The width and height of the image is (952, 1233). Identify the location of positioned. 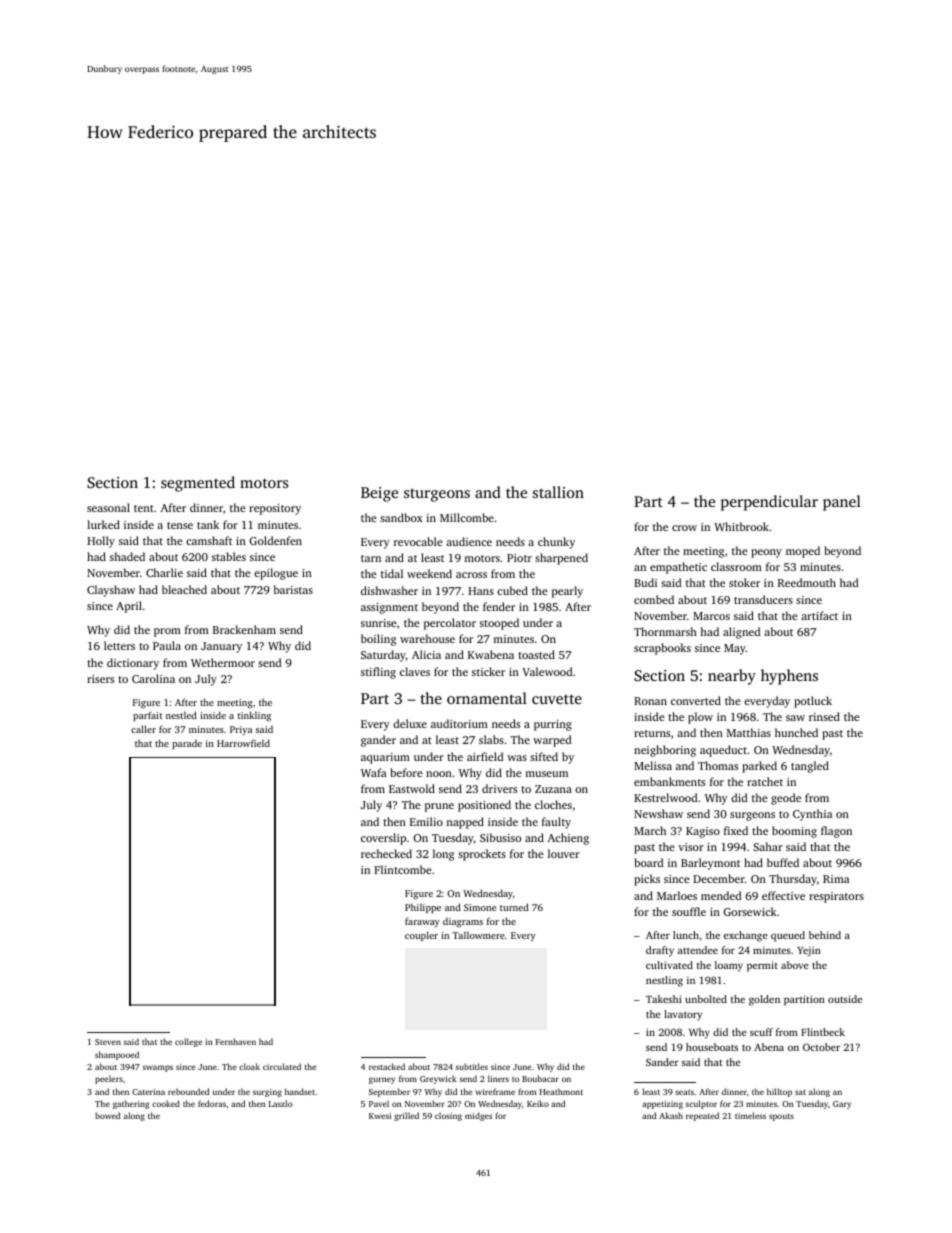
(484, 806).
